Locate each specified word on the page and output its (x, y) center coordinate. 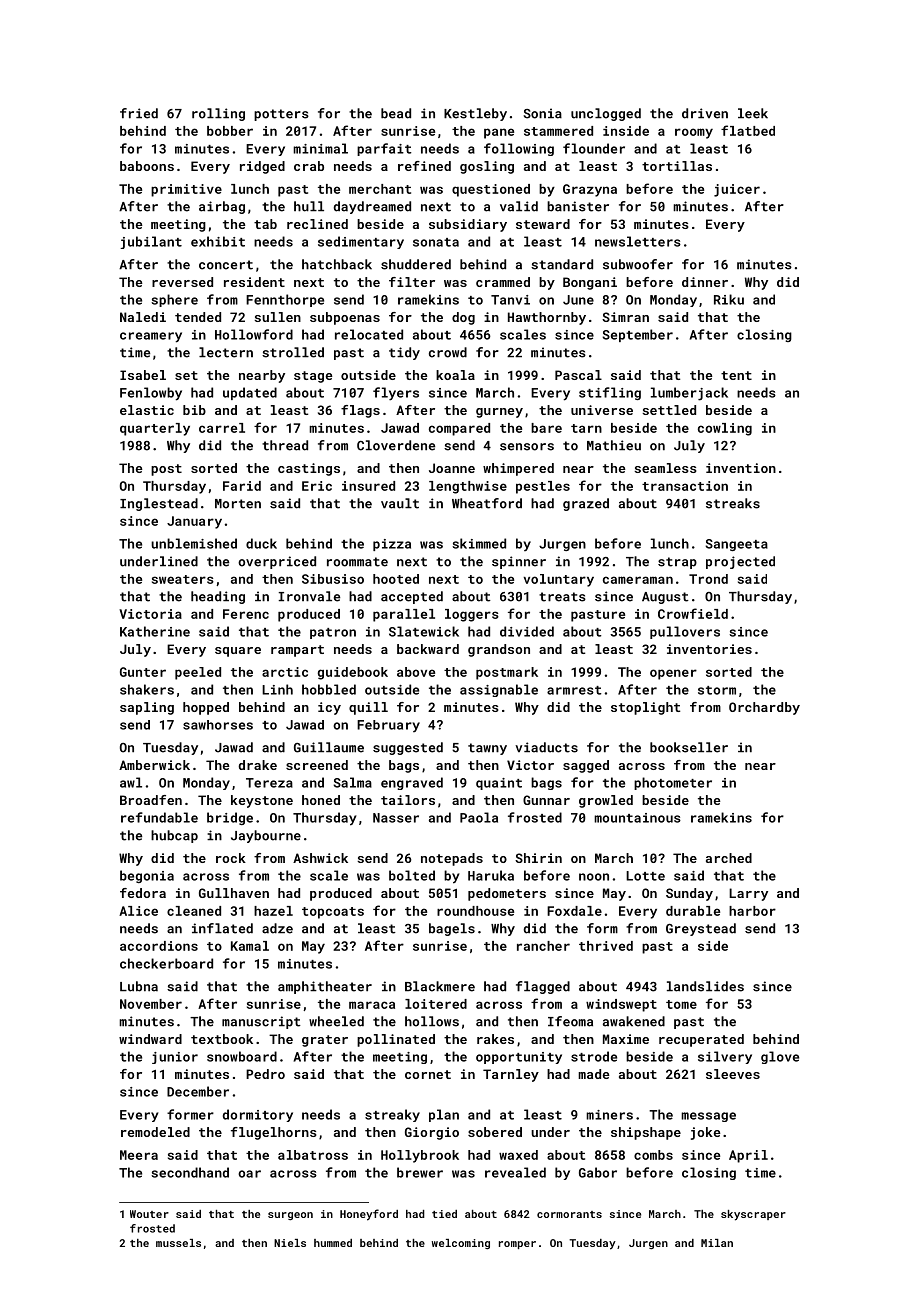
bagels (452, 929)
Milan (717, 1243)
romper (517, 1245)
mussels (178, 1243)
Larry (748, 894)
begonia (147, 876)
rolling (218, 114)
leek (753, 113)
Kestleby (475, 114)
